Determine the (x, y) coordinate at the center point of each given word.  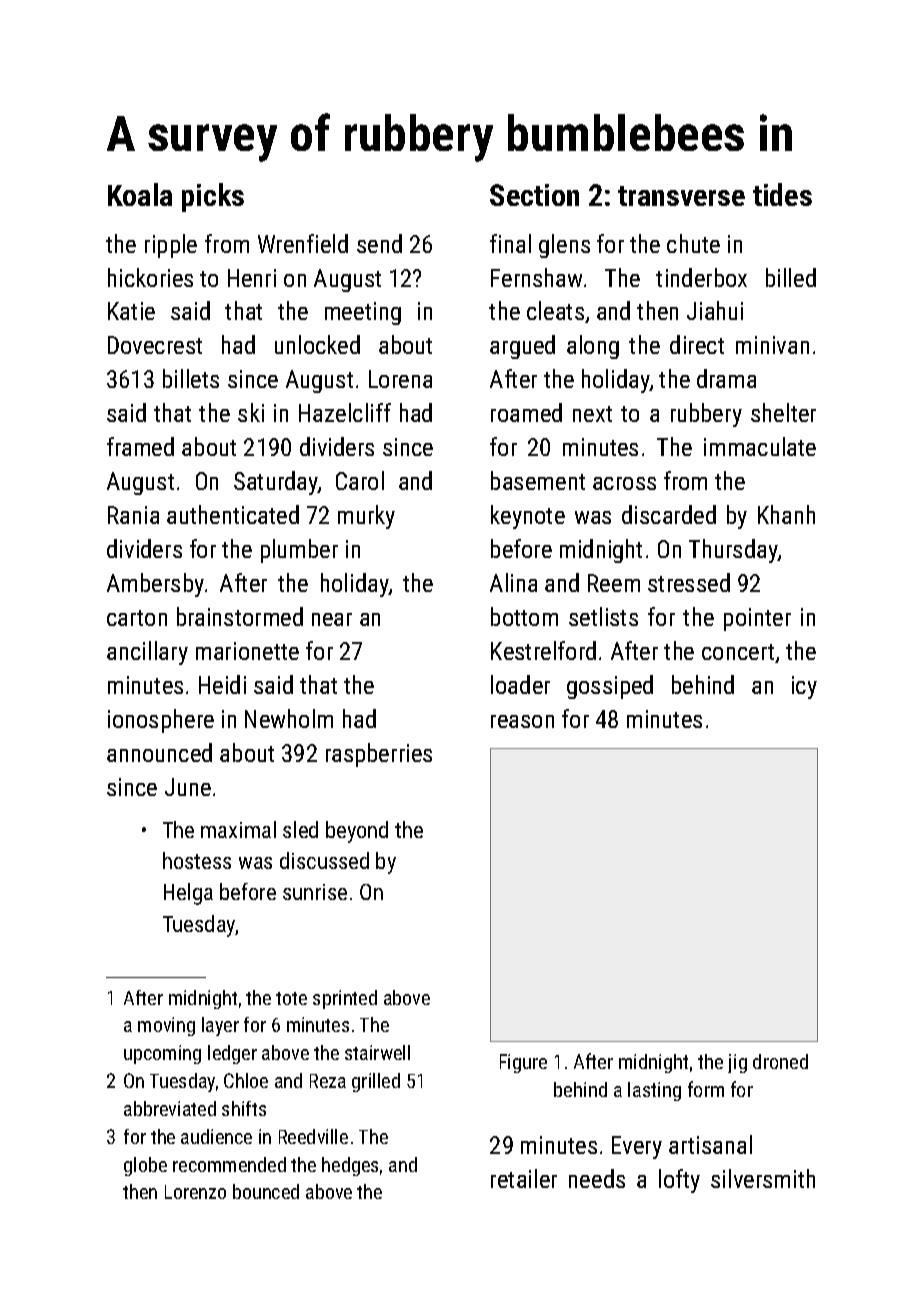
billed (791, 277)
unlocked (317, 344)
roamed (526, 412)
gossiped (610, 687)
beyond (357, 832)
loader (520, 684)
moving (166, 1026)
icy (804, 687)
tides (782, 194)
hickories (150, 277)
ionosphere (161, 721)
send (379, 243)
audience (216, 1136)
